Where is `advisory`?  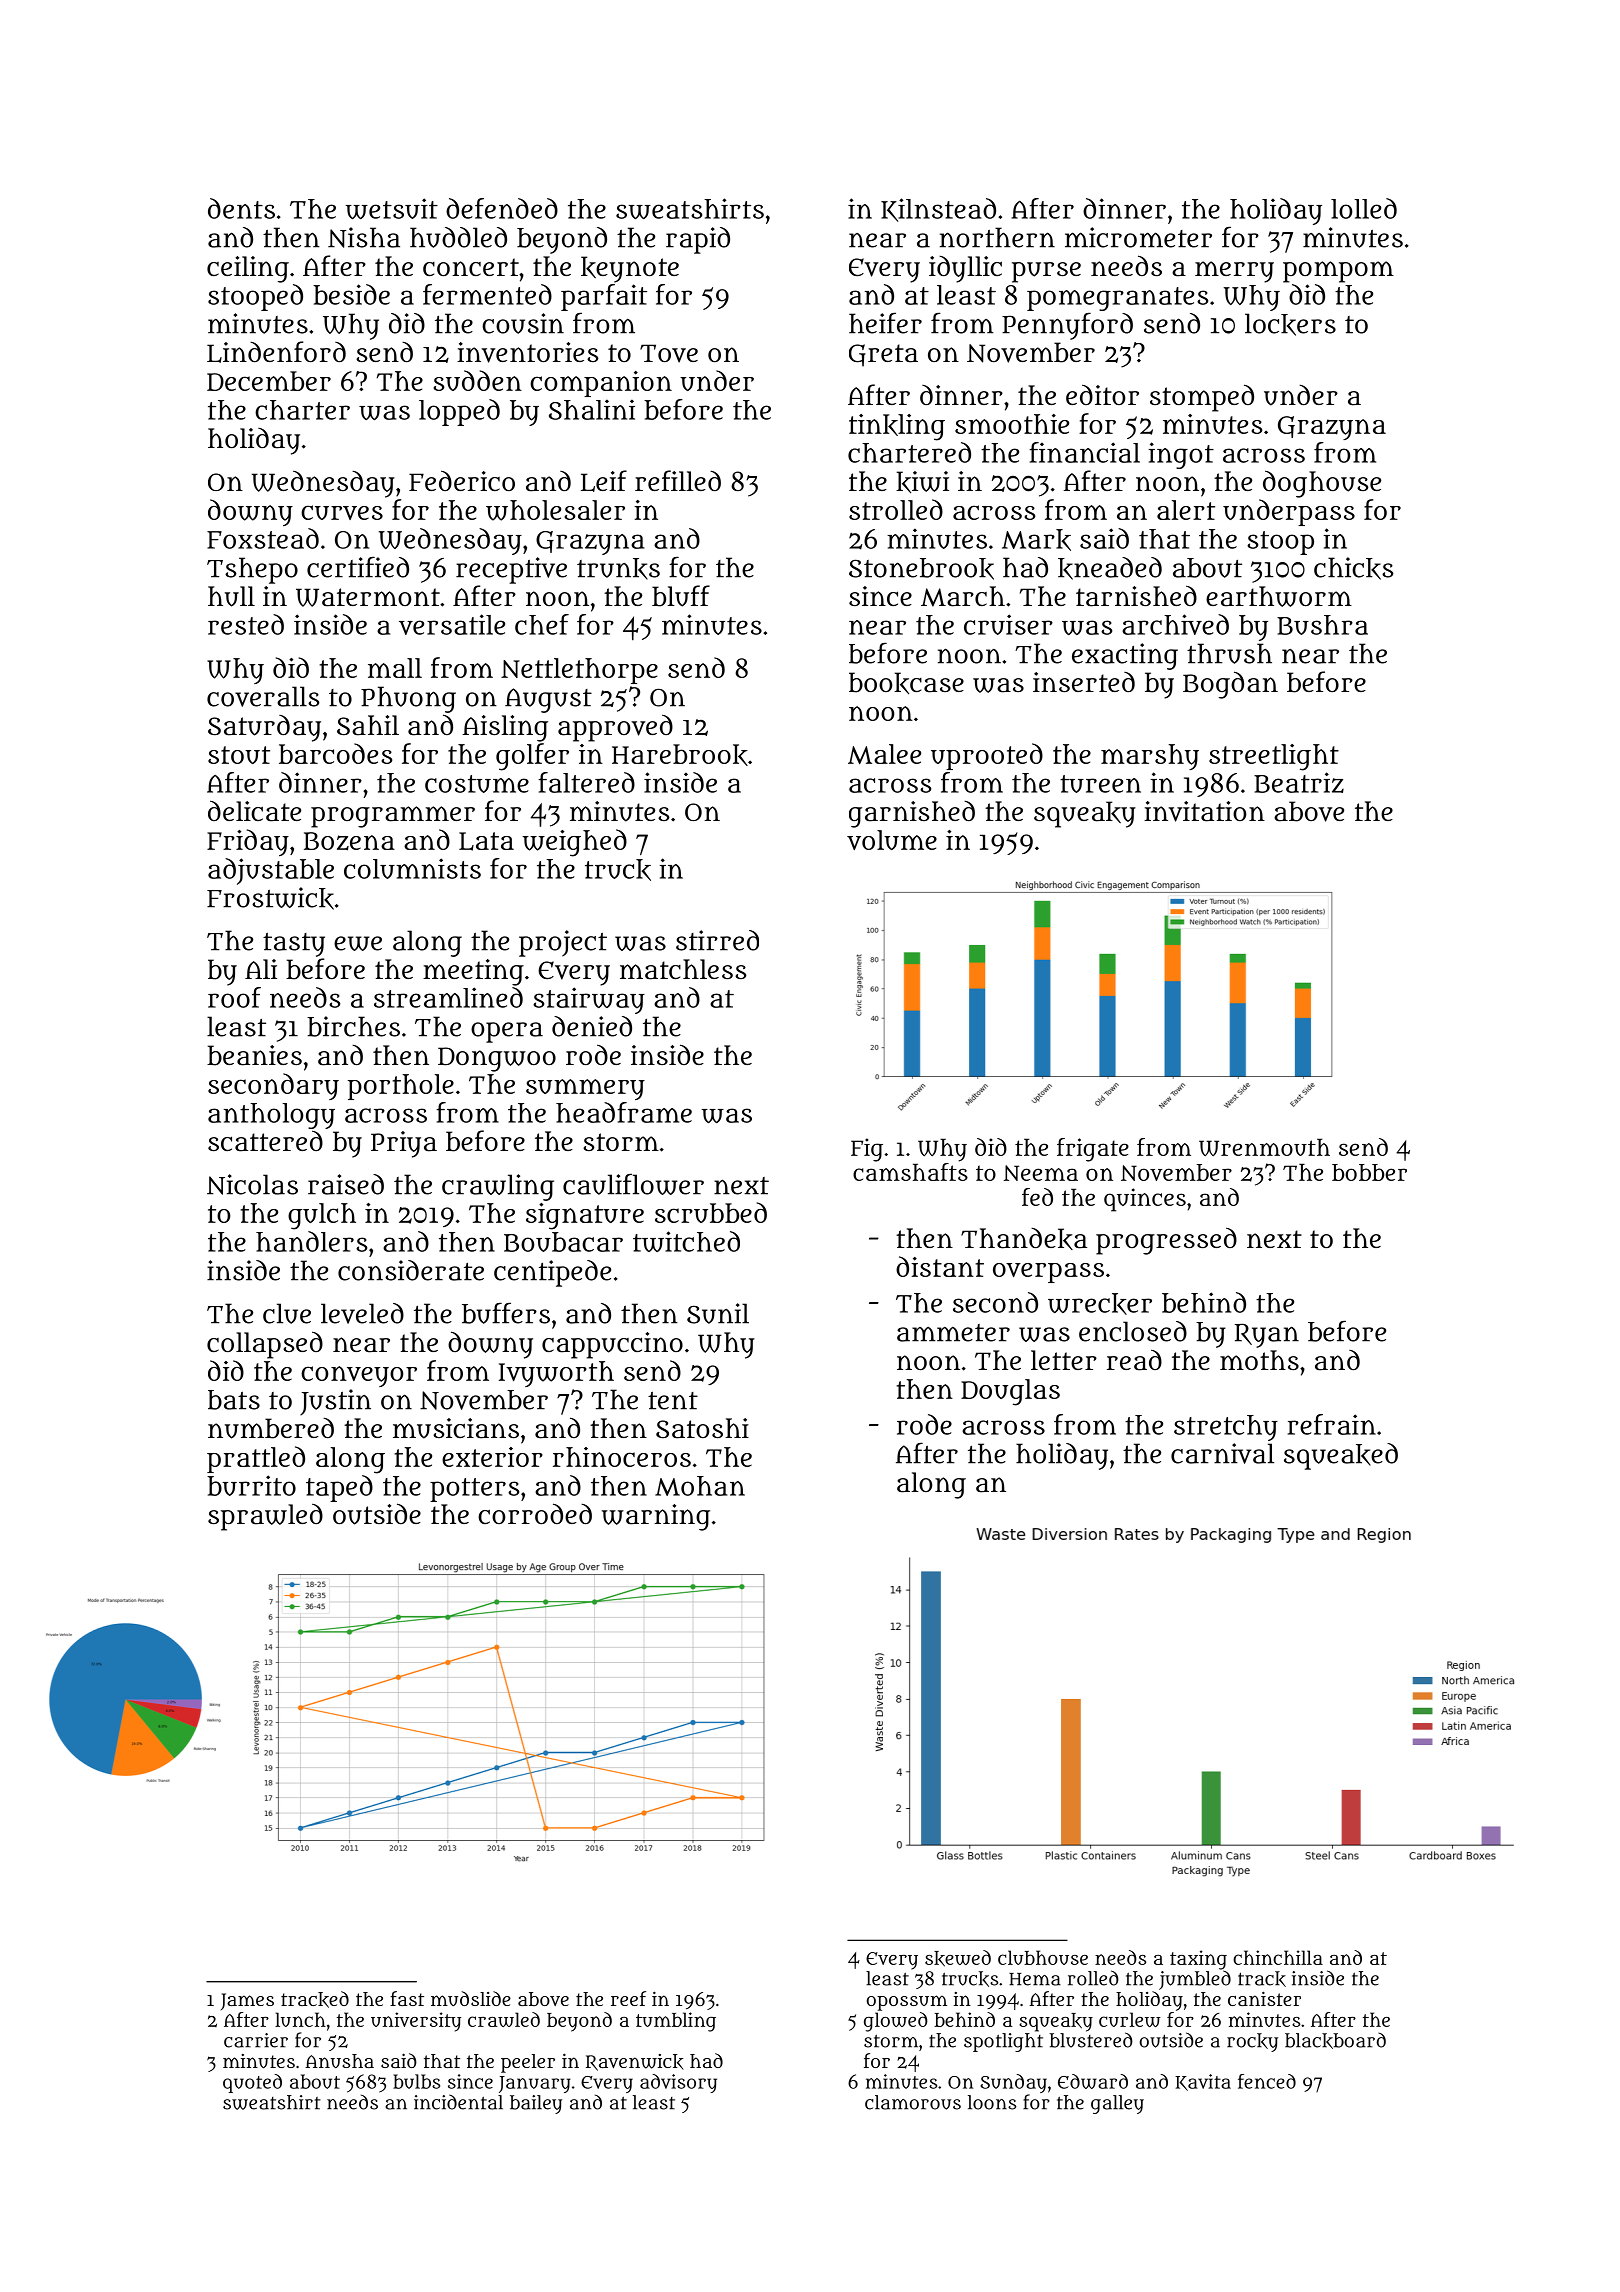 advisory is located at coordinates (678, 2083).
